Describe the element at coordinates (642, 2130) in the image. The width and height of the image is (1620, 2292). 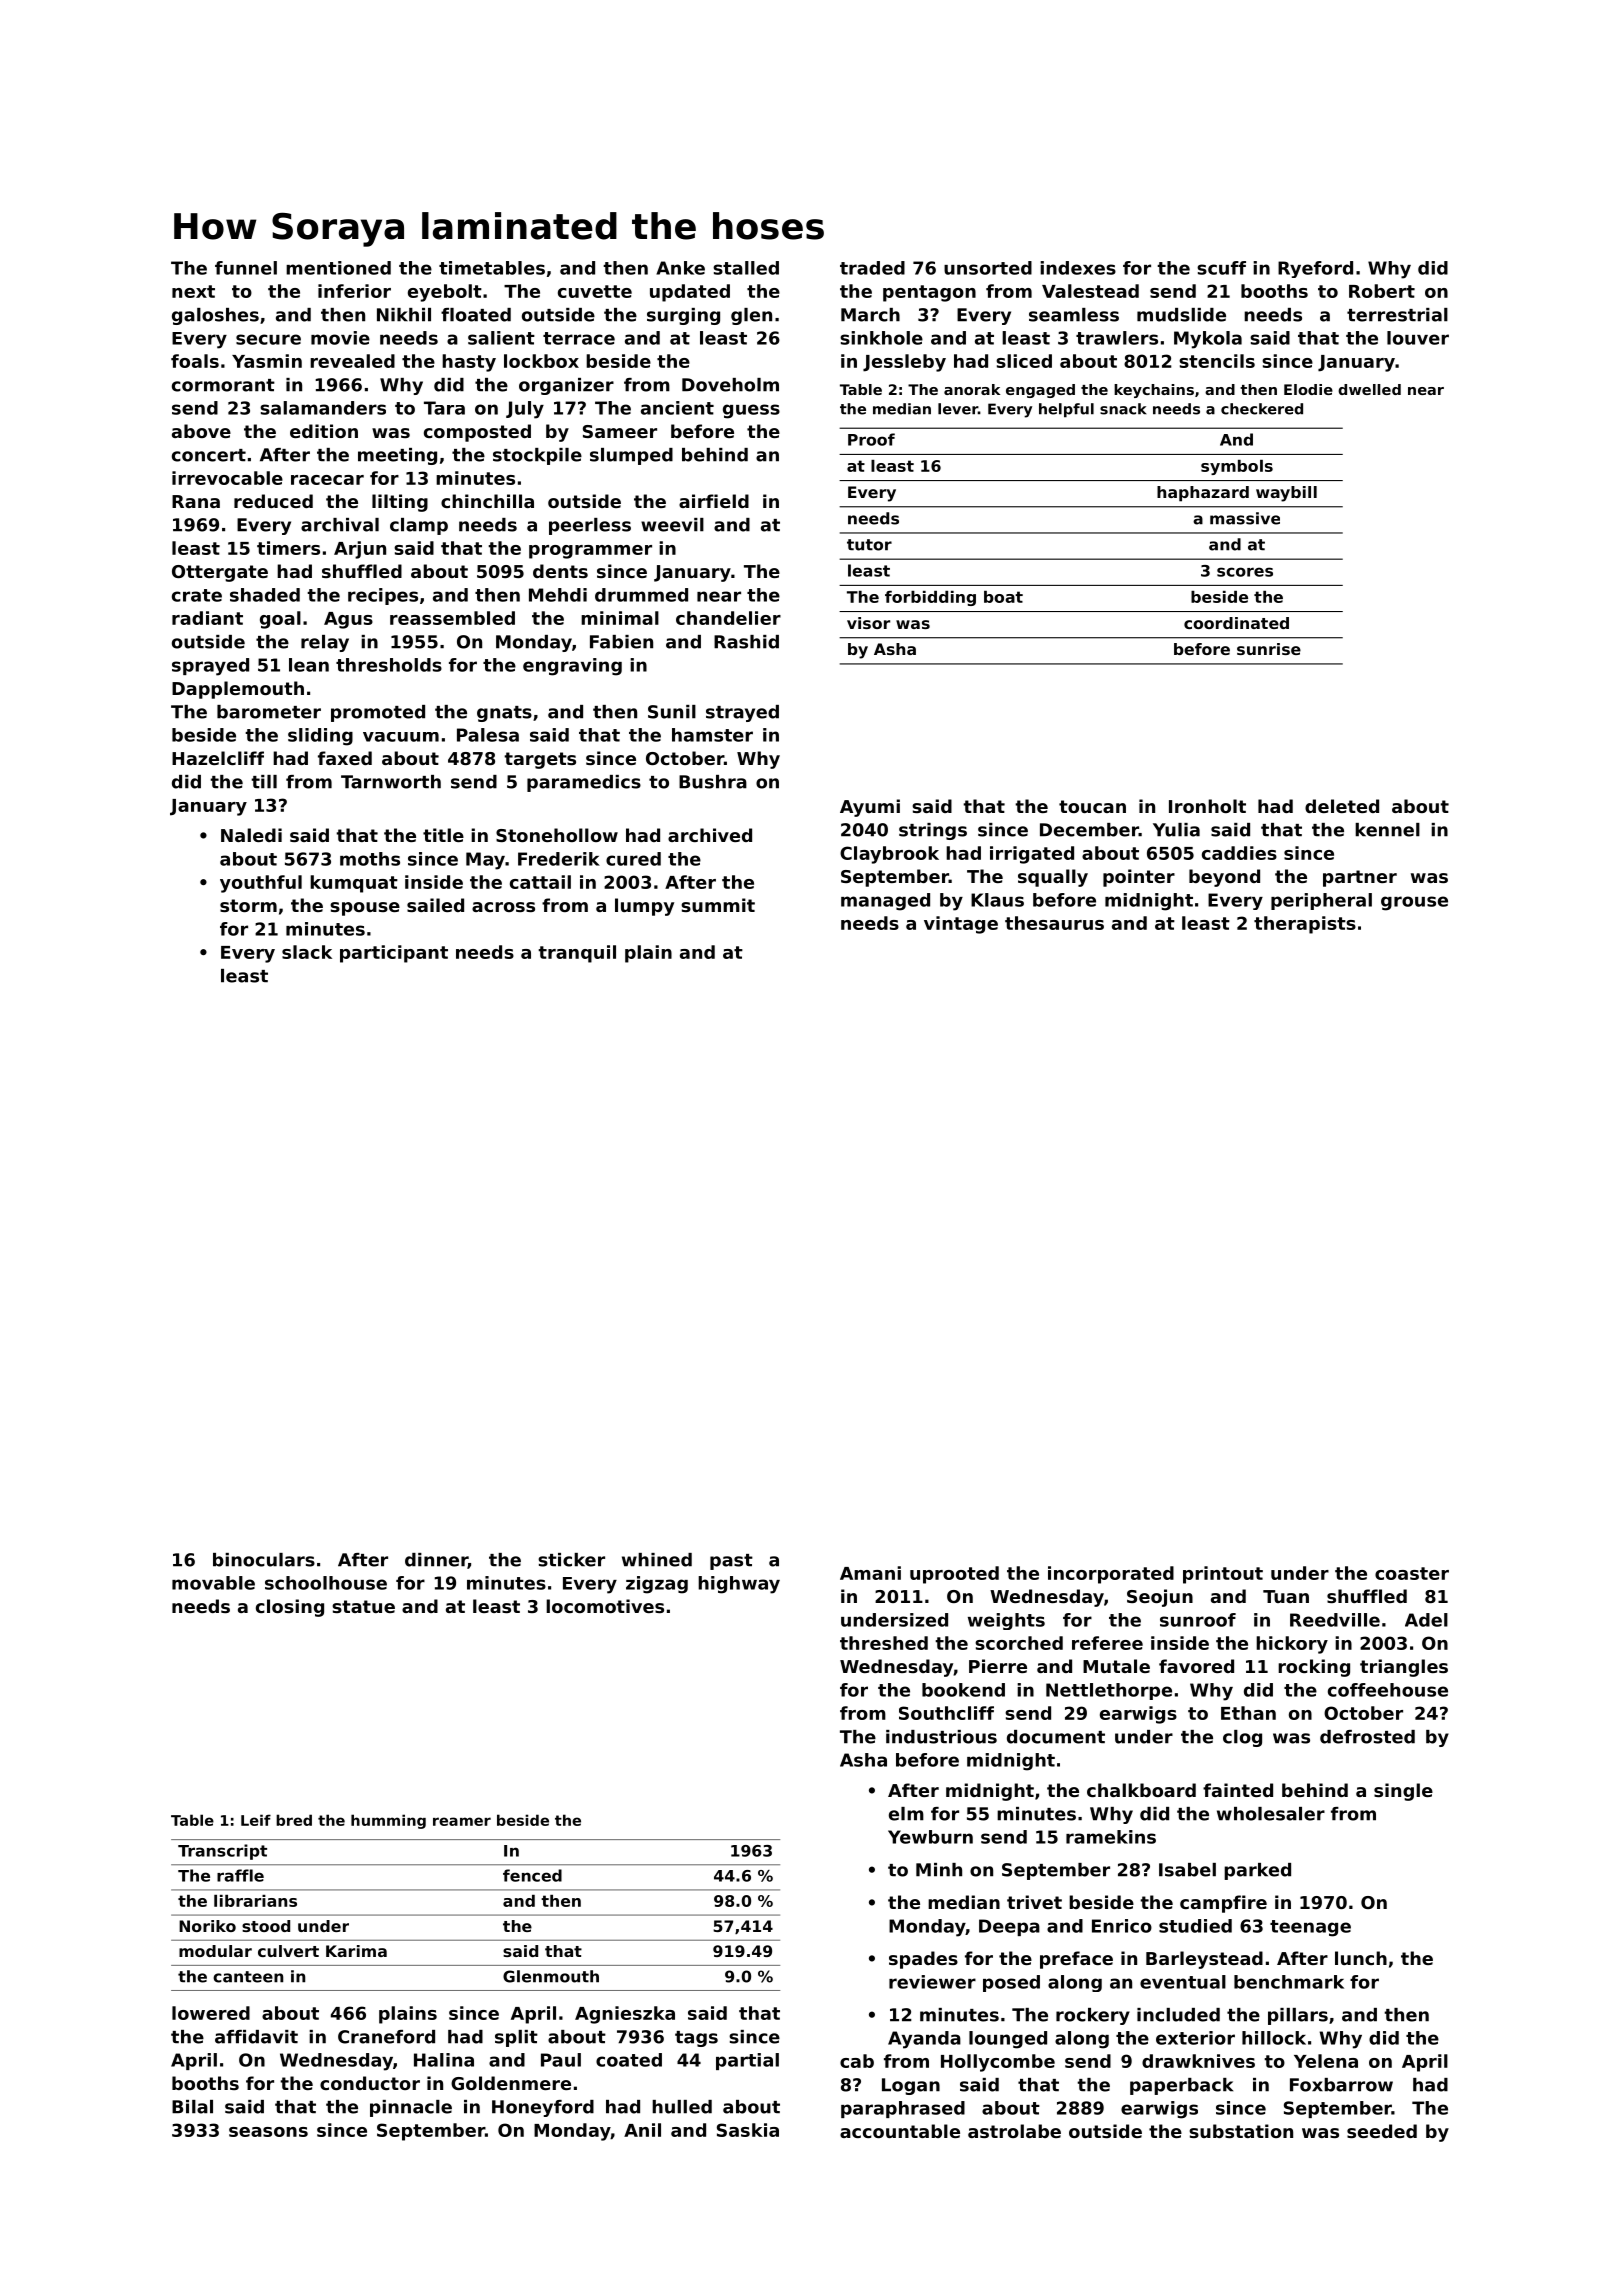
I see `Anil` at that location.
